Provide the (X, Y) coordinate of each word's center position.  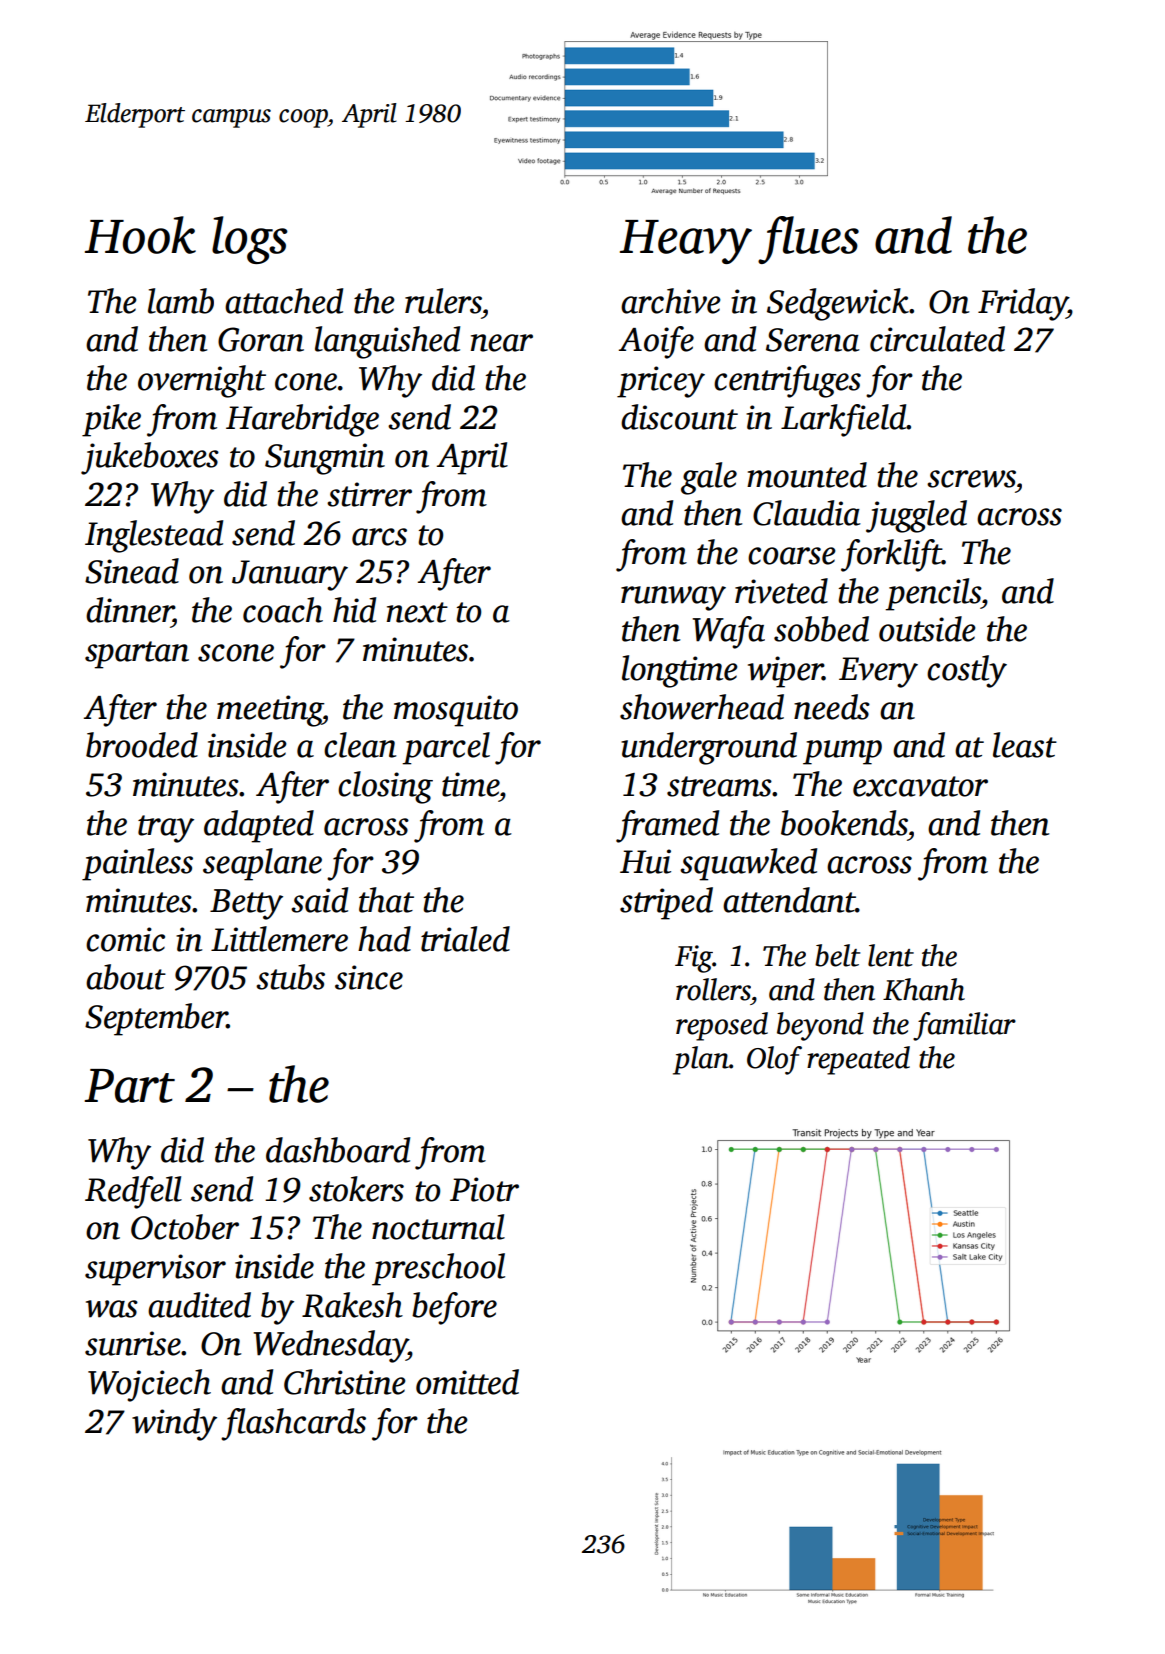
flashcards (293, 1424)
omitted (467, 1382)
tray (166, 829)
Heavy (686, 242)
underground (709, 748)
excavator (920, 786)
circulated (937, 339)
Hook (140, 235)
